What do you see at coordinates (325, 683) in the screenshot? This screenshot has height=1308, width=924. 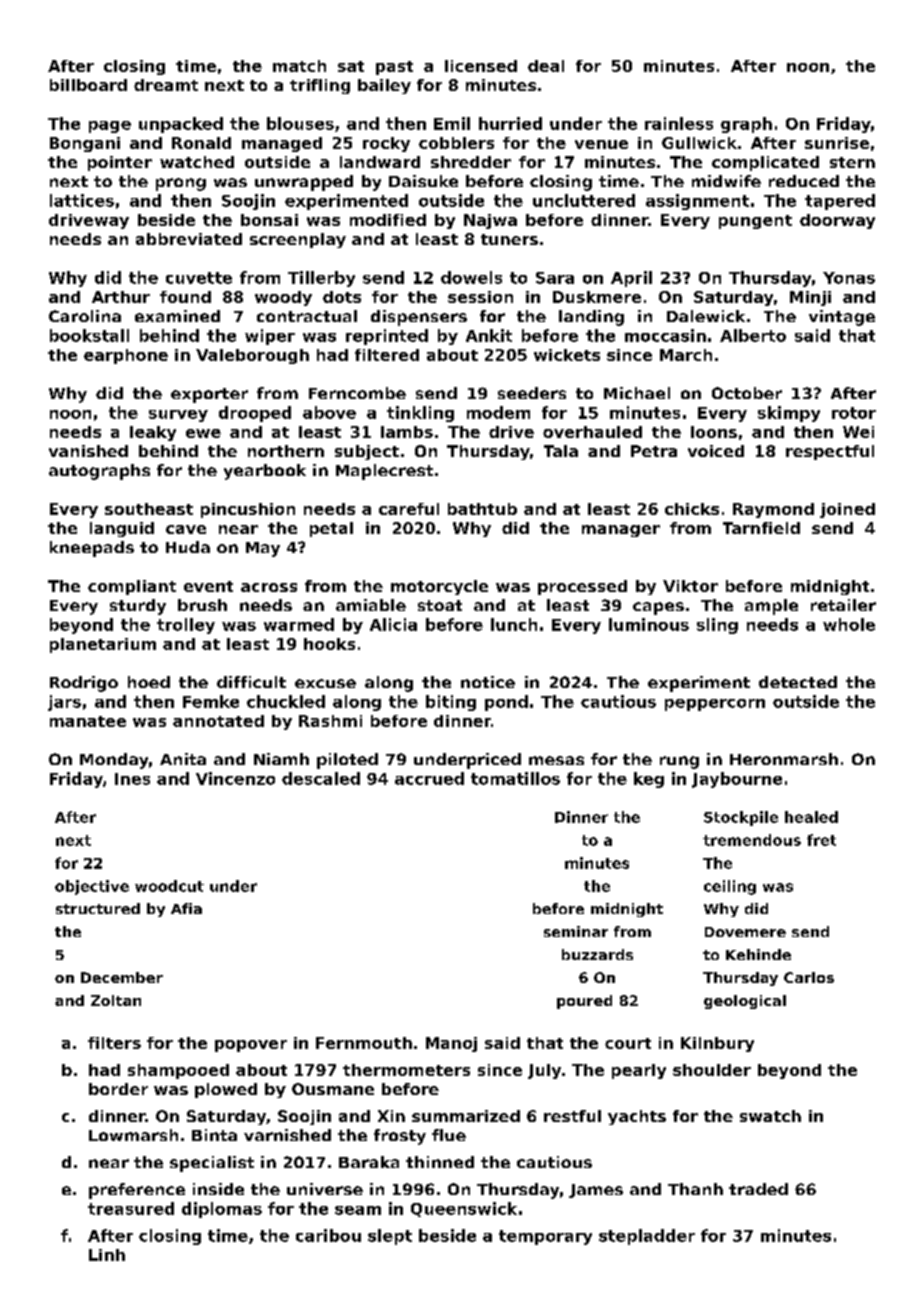 I see `excuse` at bounding box center [325, 683].
